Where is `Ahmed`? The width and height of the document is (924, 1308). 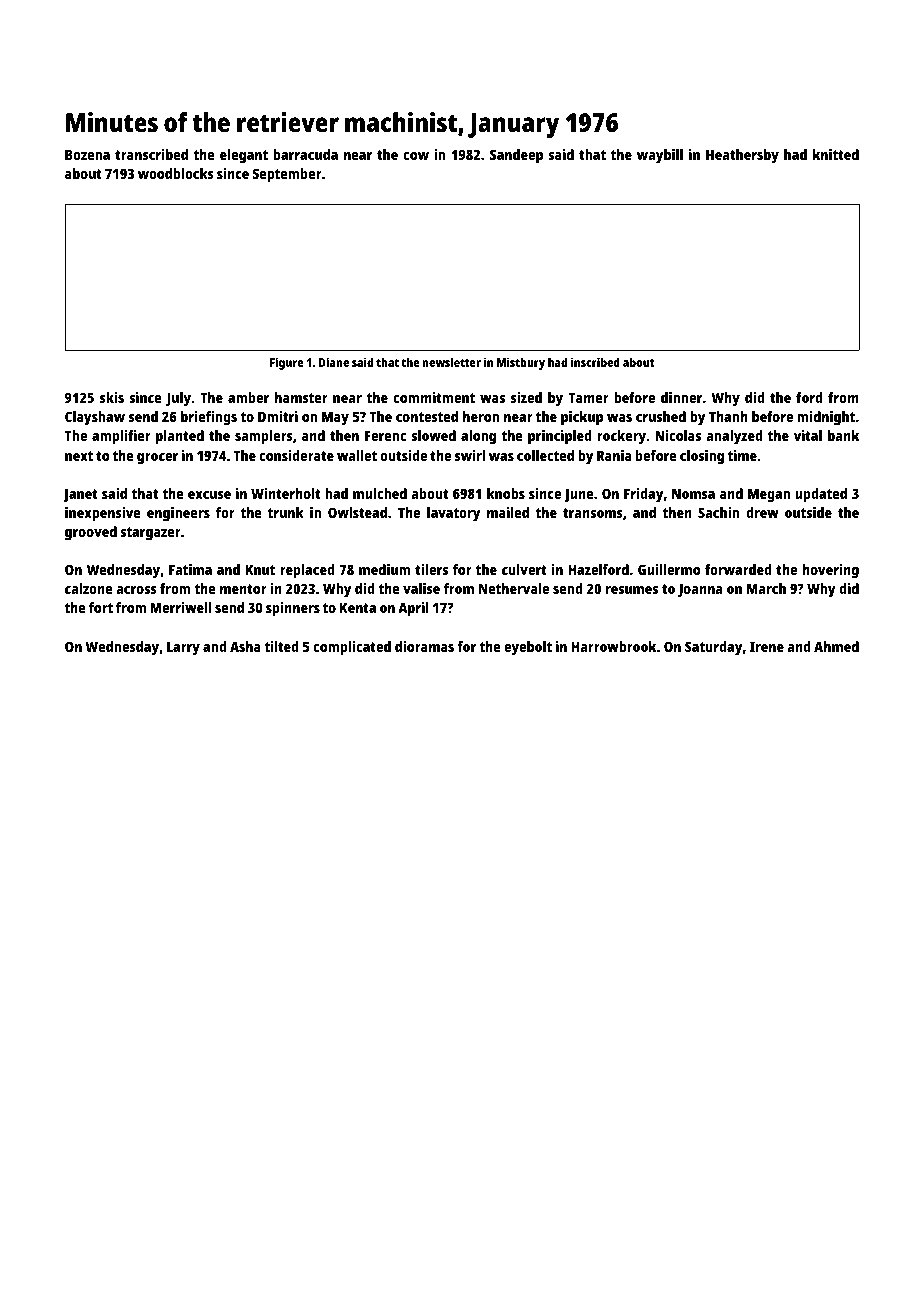
Ahmed is located at coordinates (836, 646).
